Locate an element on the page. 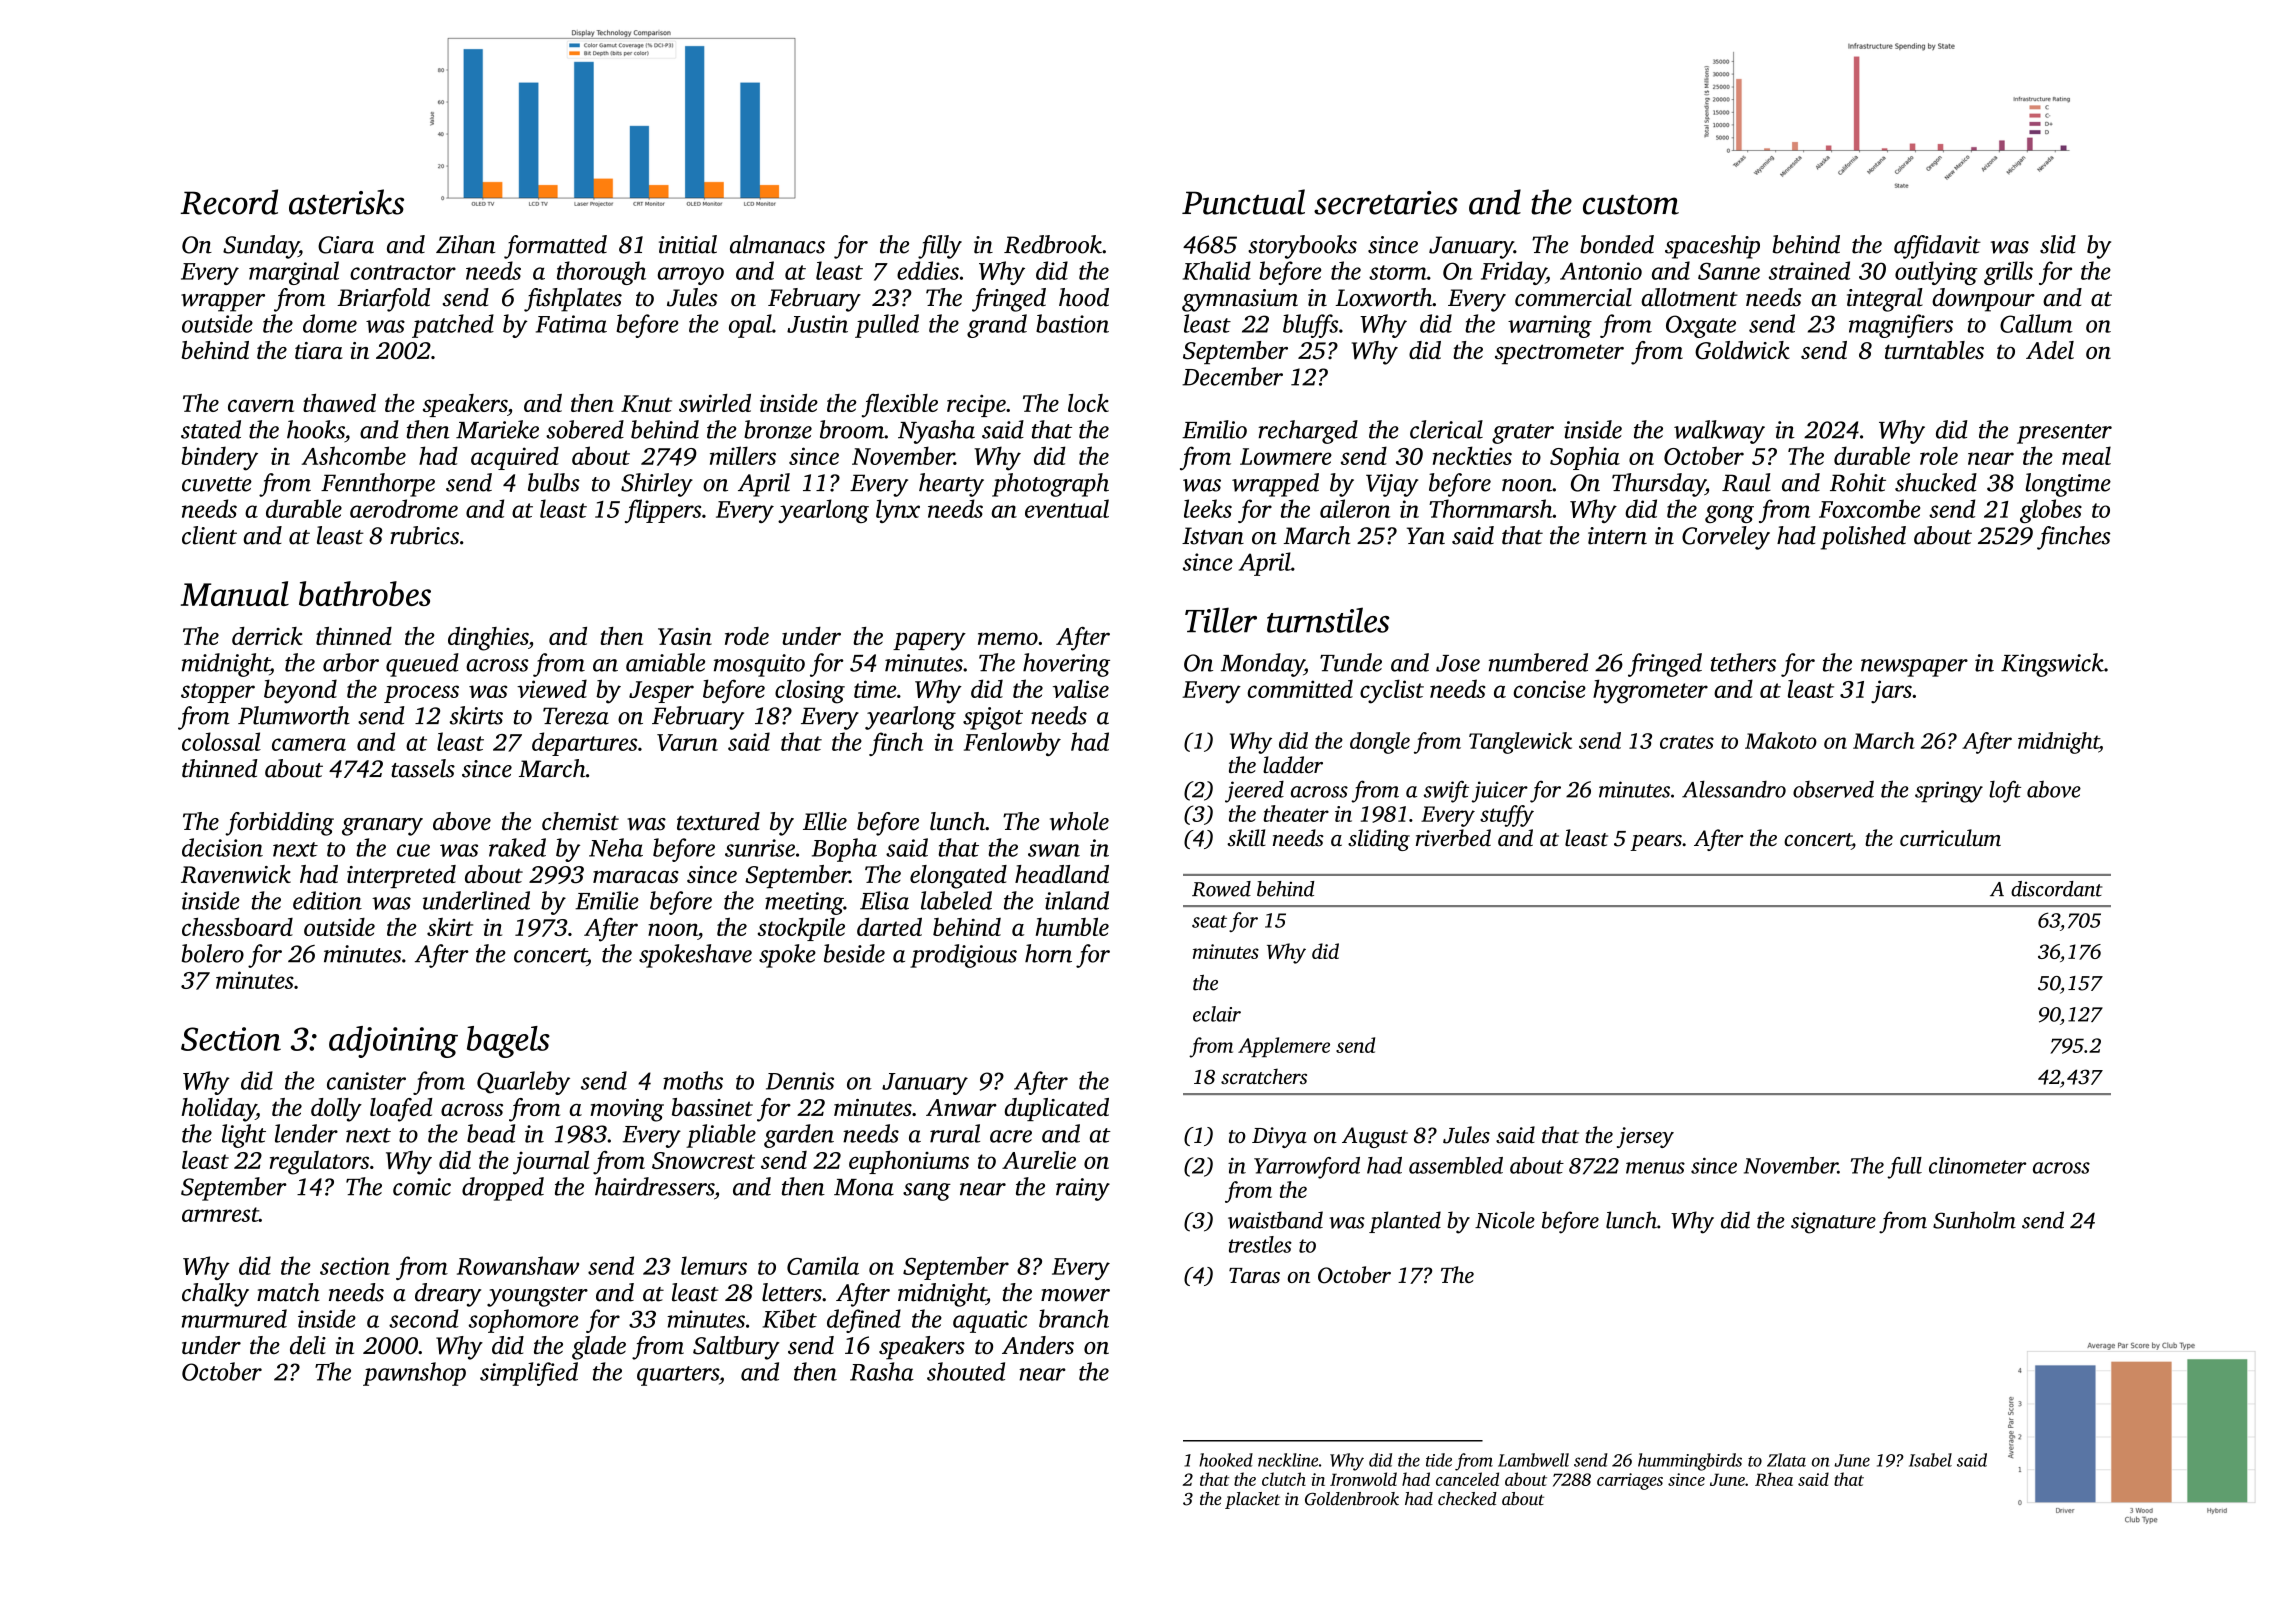 The width and height of the image is (2292, 1620). elongated is located at coordinates (958, 877).
